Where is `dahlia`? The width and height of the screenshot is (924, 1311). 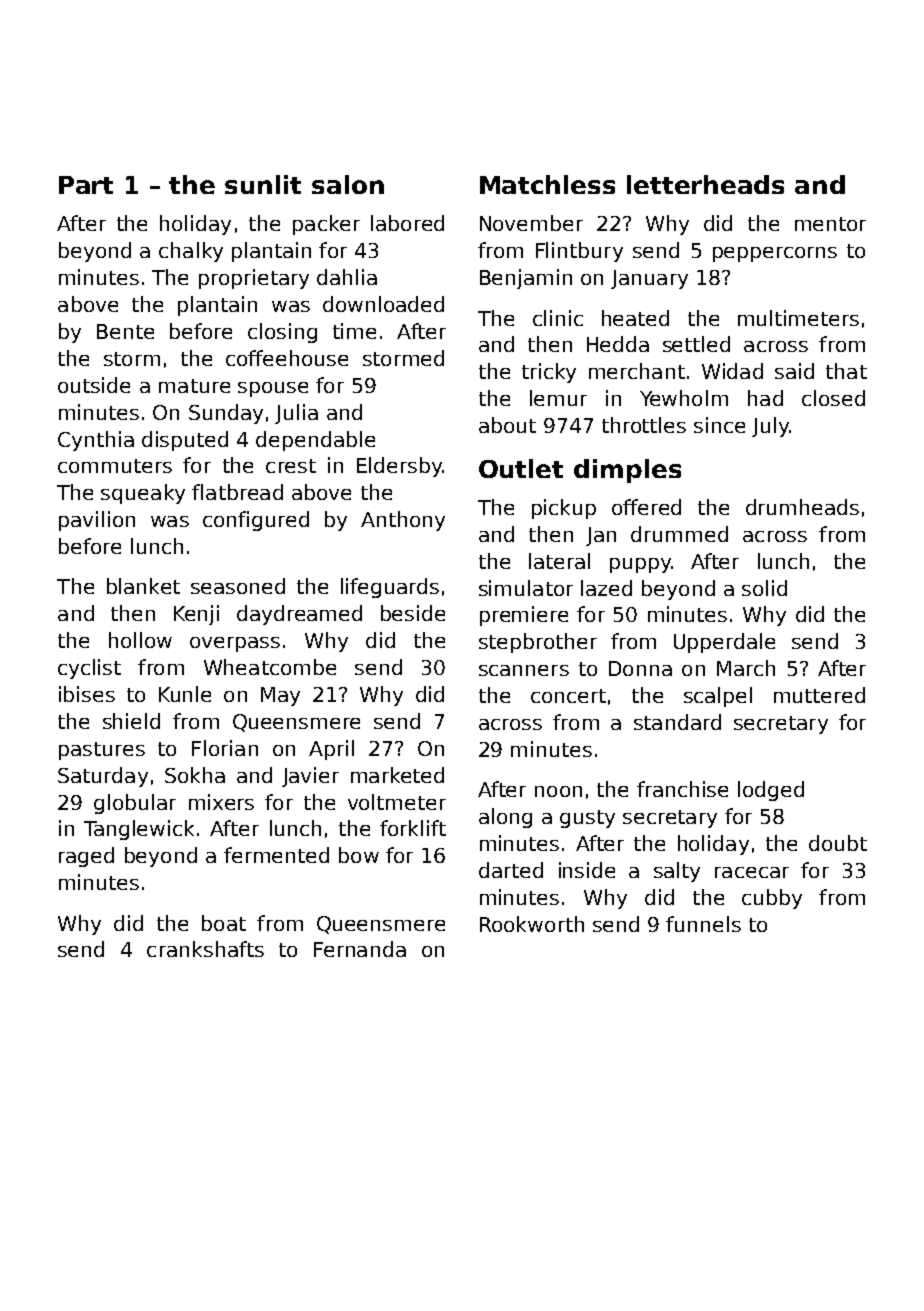
dahlia is located at coordinates (347, 277).
